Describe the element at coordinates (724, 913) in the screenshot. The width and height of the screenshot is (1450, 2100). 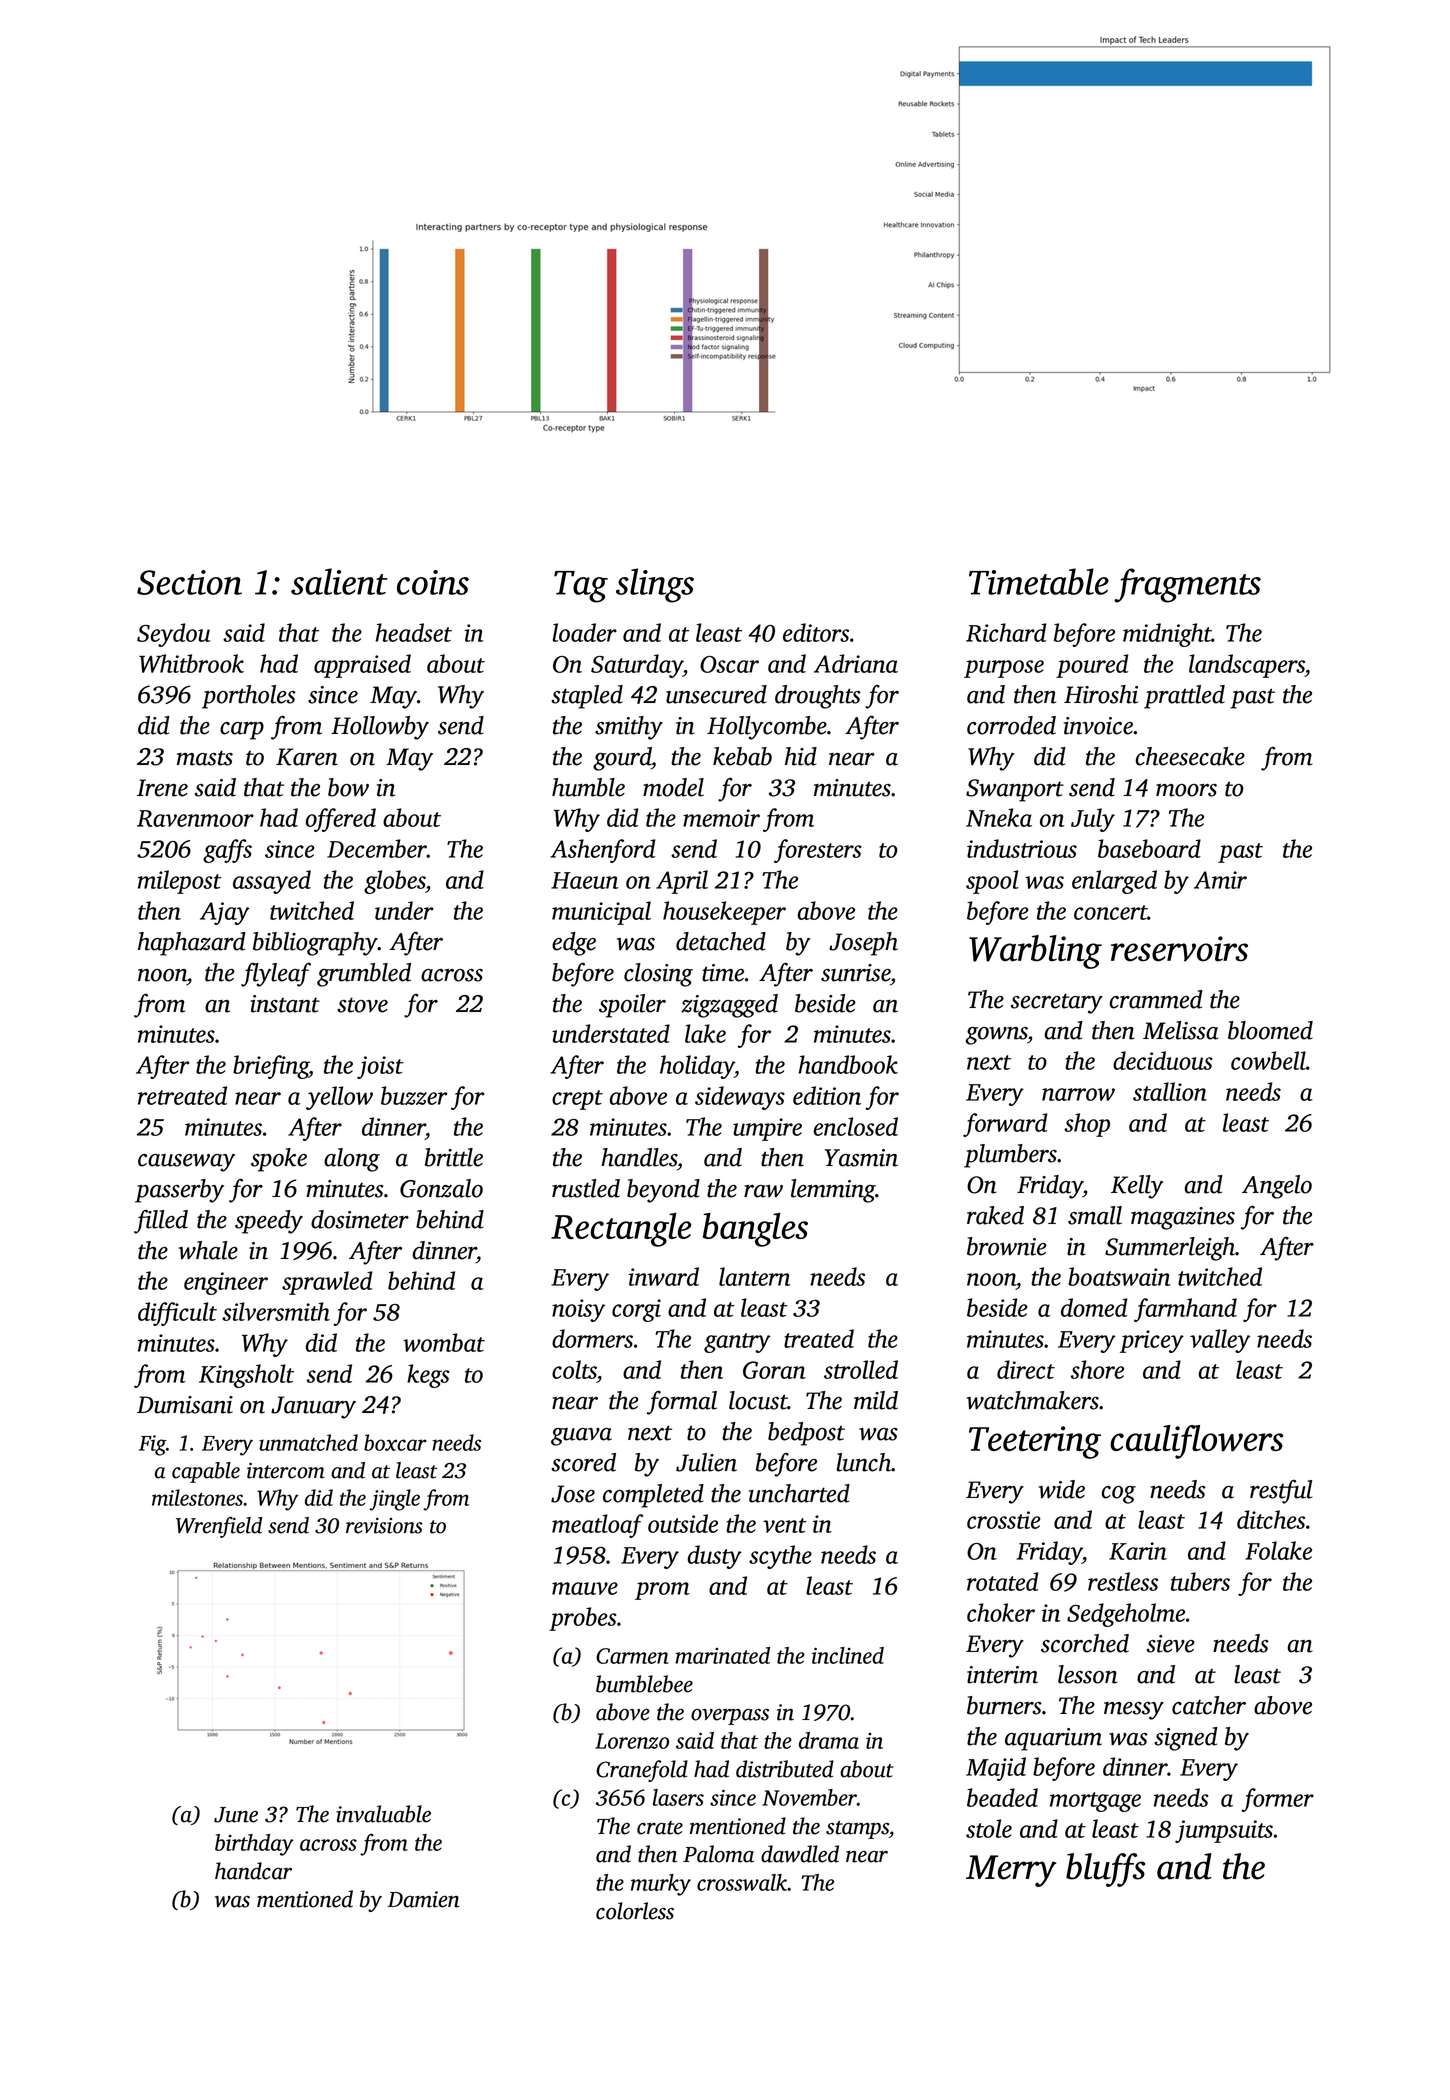
I see `housekeeper` at that location.
